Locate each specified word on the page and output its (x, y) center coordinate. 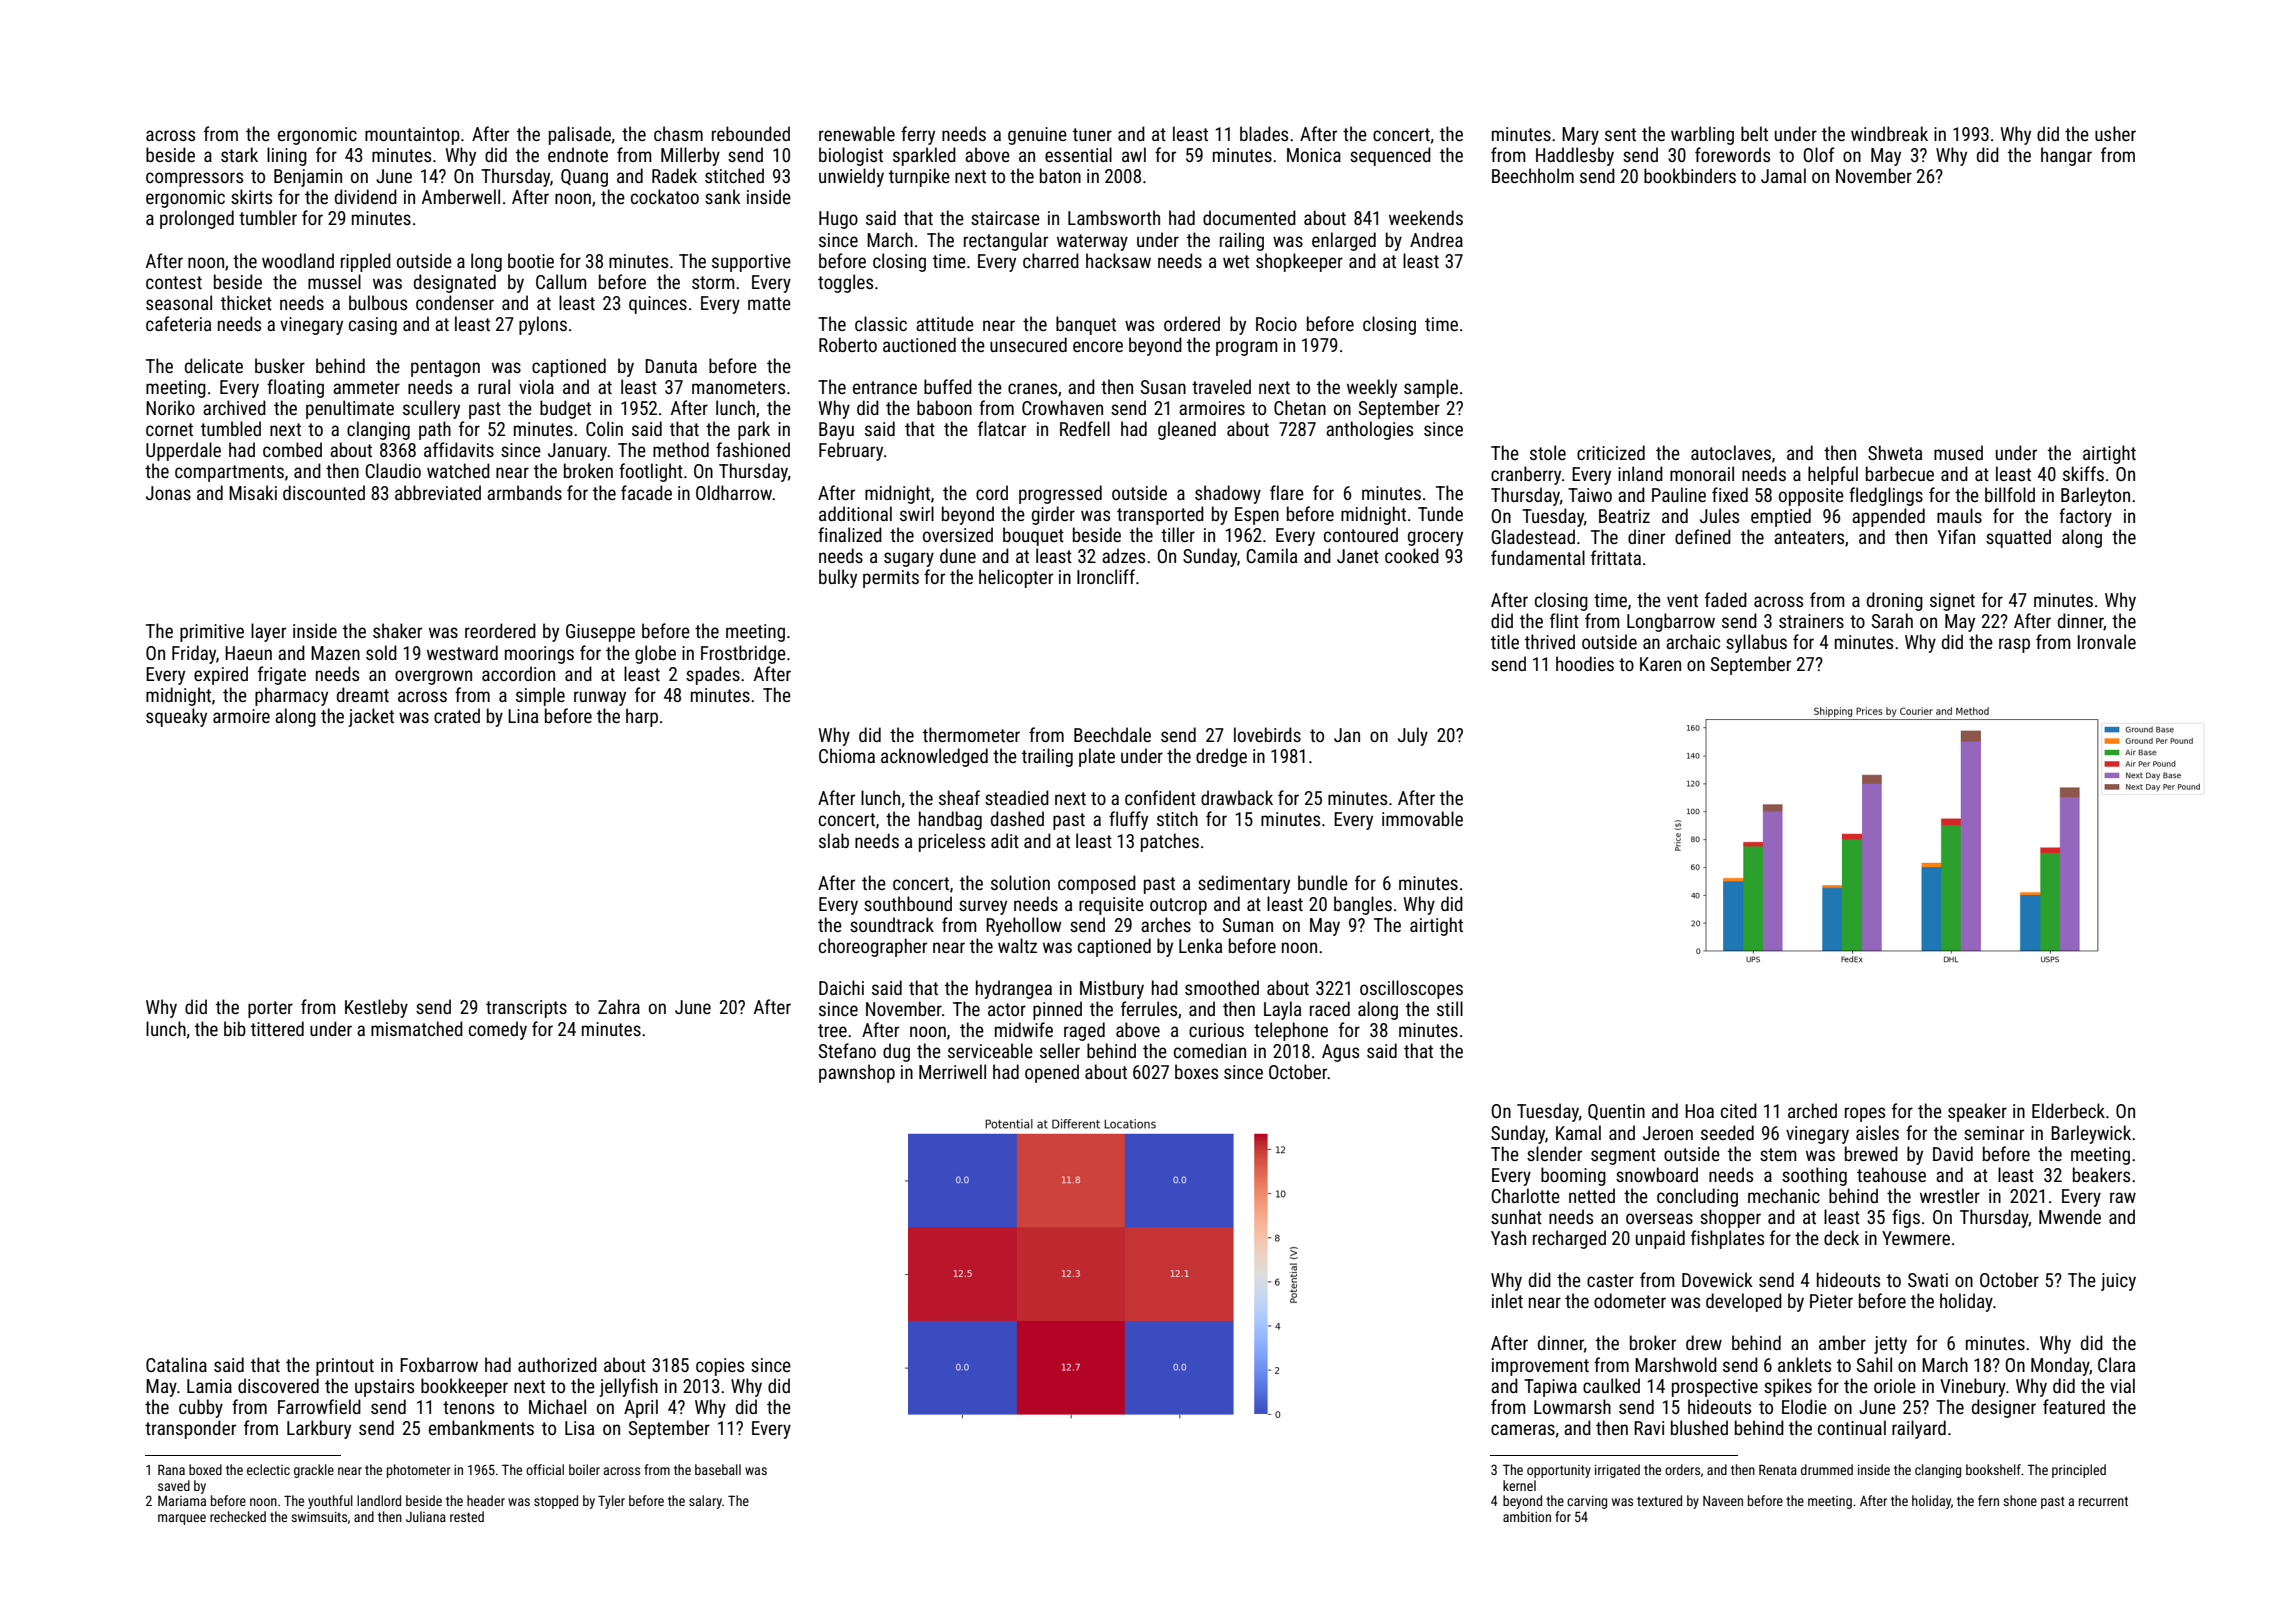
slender (1554, 1153)
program (1247, 348)
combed (292, 449)
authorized (557, 1364)
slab (834, 840)
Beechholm (1533, 175)
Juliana (426, 1516)
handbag (950, 820)
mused (1958, 452)
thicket (246, 302)
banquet (1086, 325)
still (1450, 1008)
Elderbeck (2068, 1110)
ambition (1527, 1516)
